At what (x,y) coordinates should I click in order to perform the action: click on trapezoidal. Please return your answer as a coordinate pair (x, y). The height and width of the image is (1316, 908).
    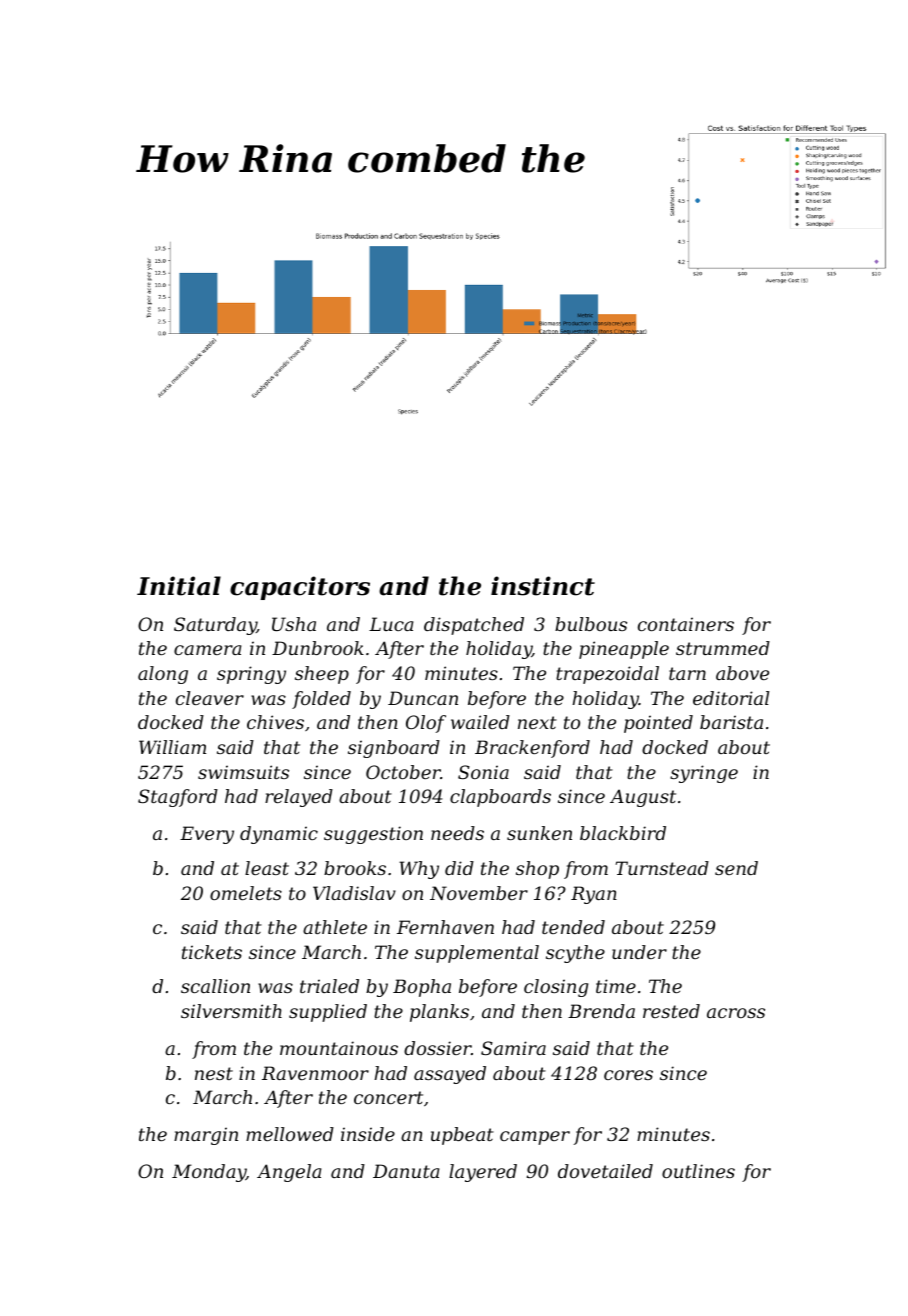
    Looking at the image, I should click on (607, 675).
